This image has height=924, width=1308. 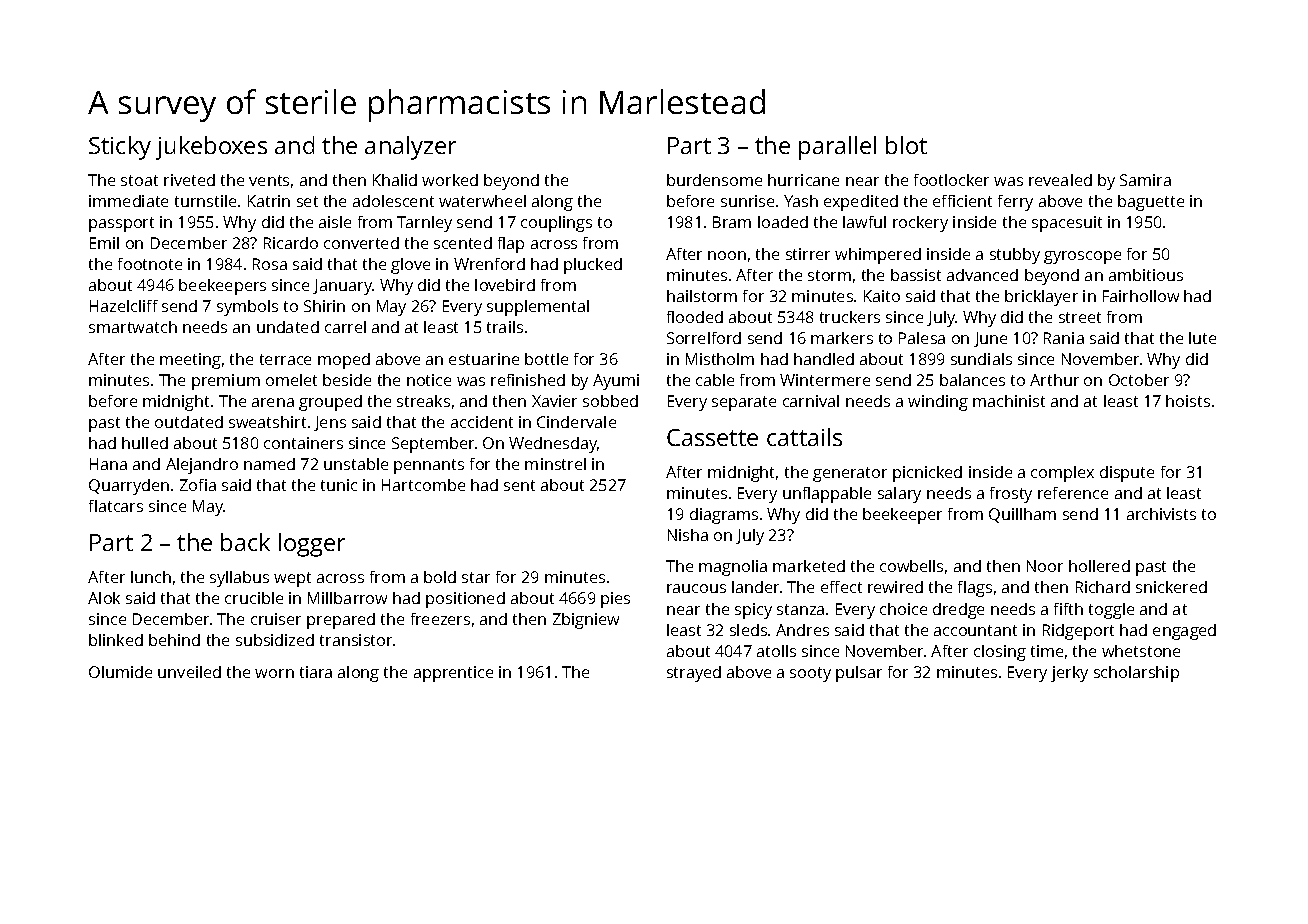 I want to click on Wrenford, so click(x=489, y=264).
